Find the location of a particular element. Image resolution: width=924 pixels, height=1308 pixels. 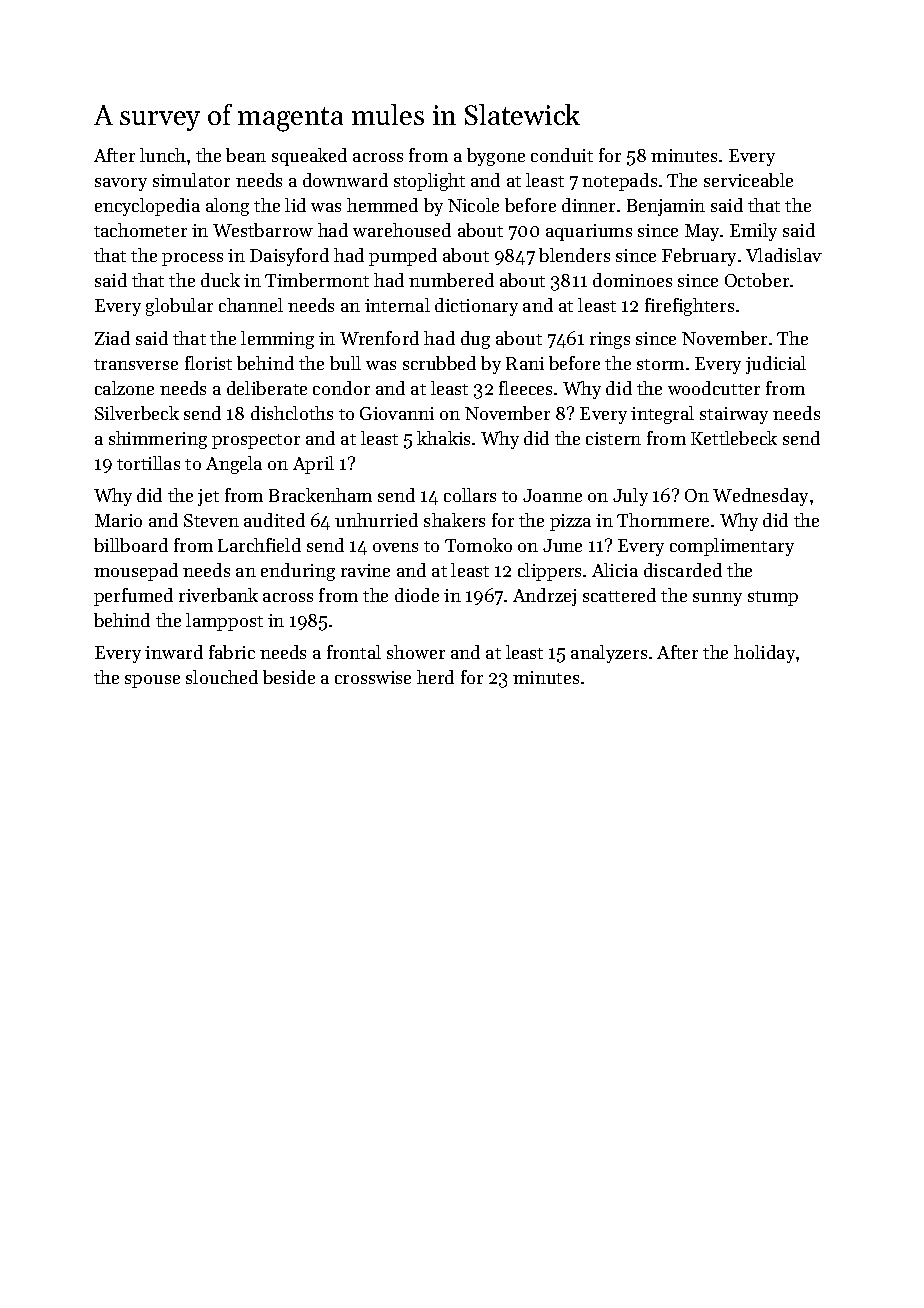

serviceable is located at coordinates (748, 180).
